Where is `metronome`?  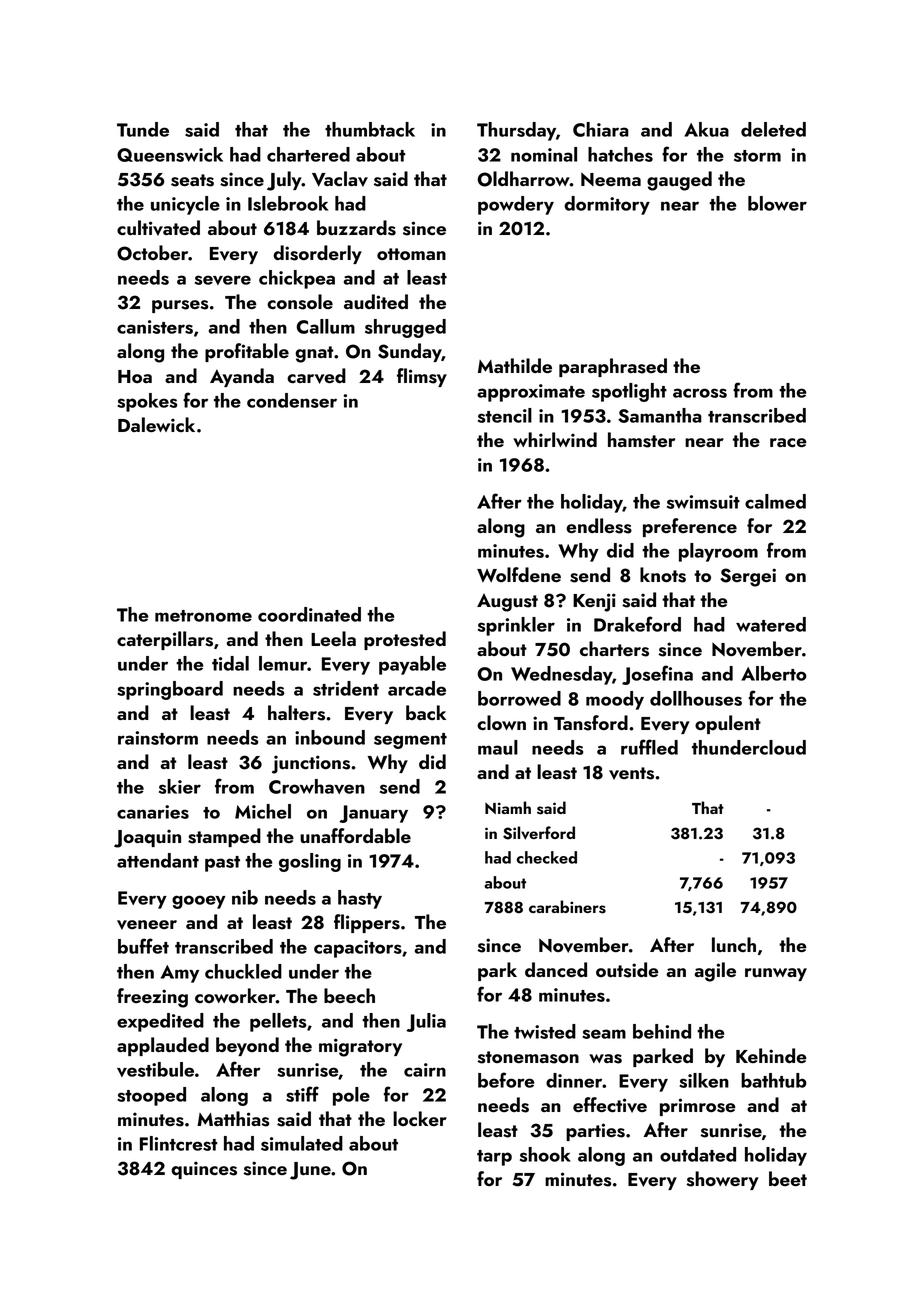 metronome is located at coordinates (203, 616).
